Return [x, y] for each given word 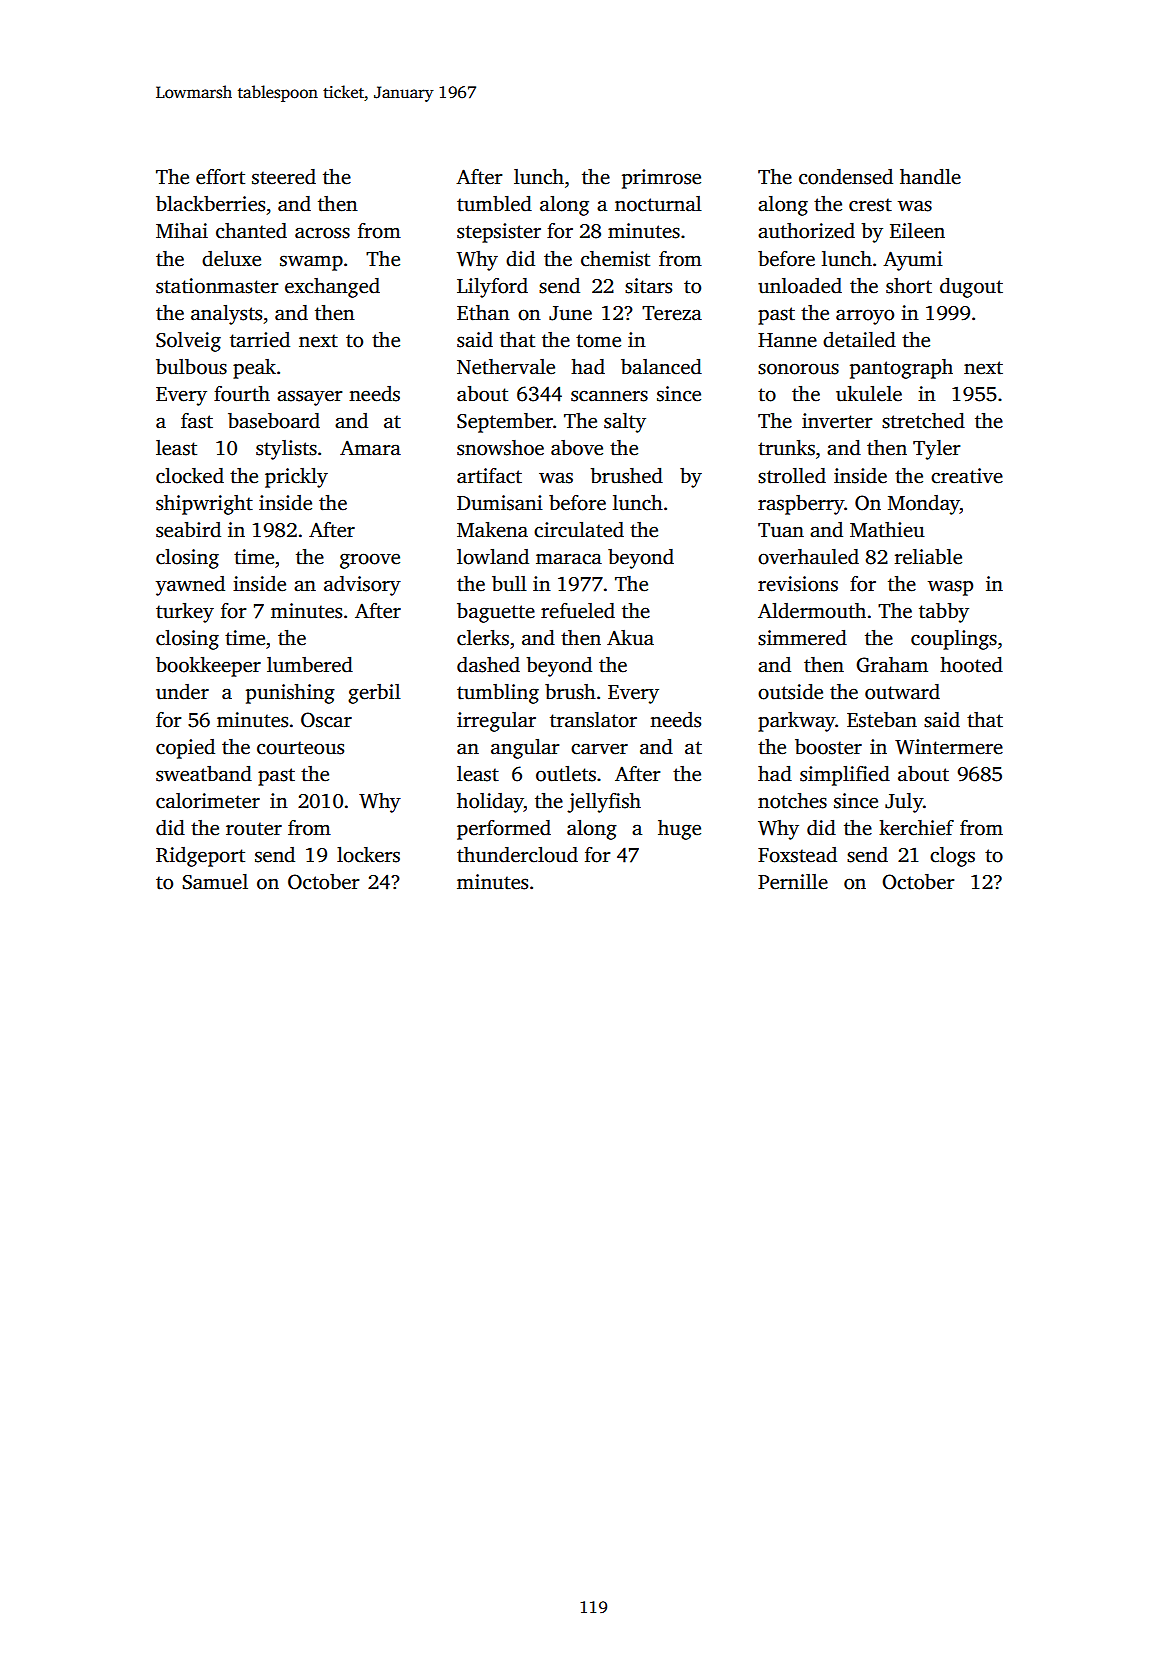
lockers [368, 855]
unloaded [800, 286]
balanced [661, 367]
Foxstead [797, 855]
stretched [923, 421]
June [570, 313]
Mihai [182, 231]
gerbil [374, 694]
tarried [260, 340]
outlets [566, 774]
